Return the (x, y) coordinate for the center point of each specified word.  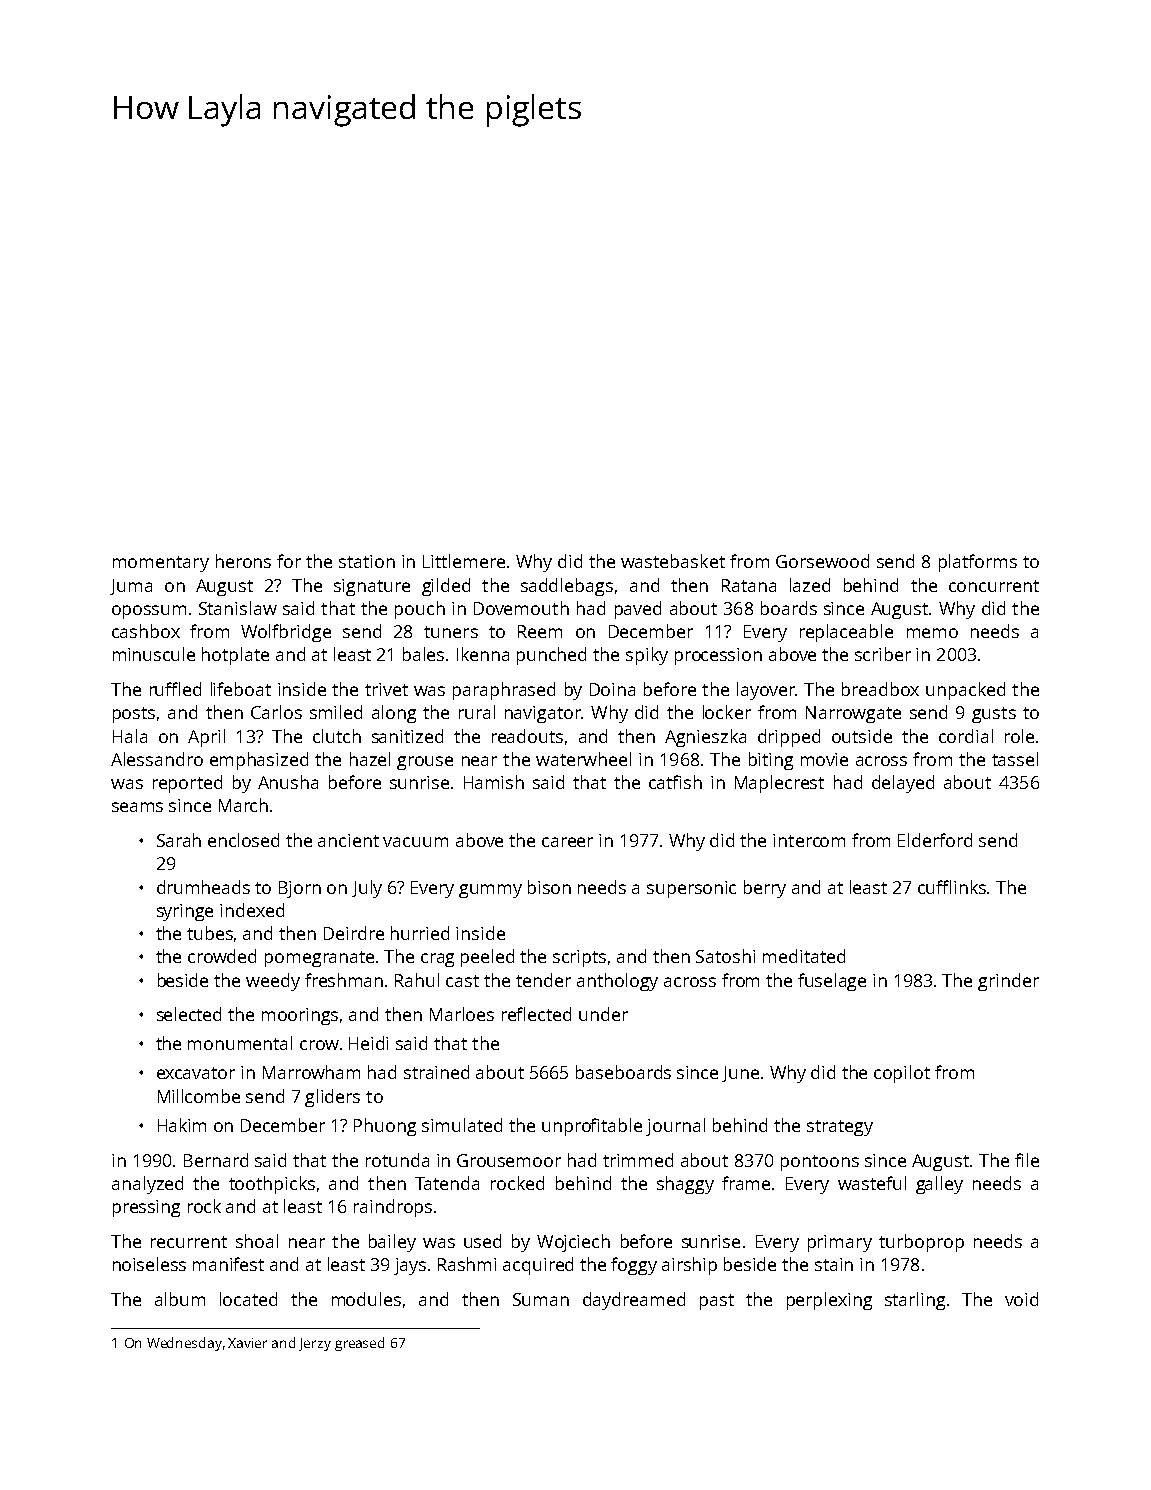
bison (549, 887)
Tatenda (447, 1183)
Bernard (216, 1160)
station (367, 561)
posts (134, 715)
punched (551, 656)
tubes (210, 933)
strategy (840, 1128)
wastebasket (673, 561)
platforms (978, 563)
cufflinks (952, 887)
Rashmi (467, 1264)
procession (718, 656)
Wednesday (184, 1344)
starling (915, 1301)
